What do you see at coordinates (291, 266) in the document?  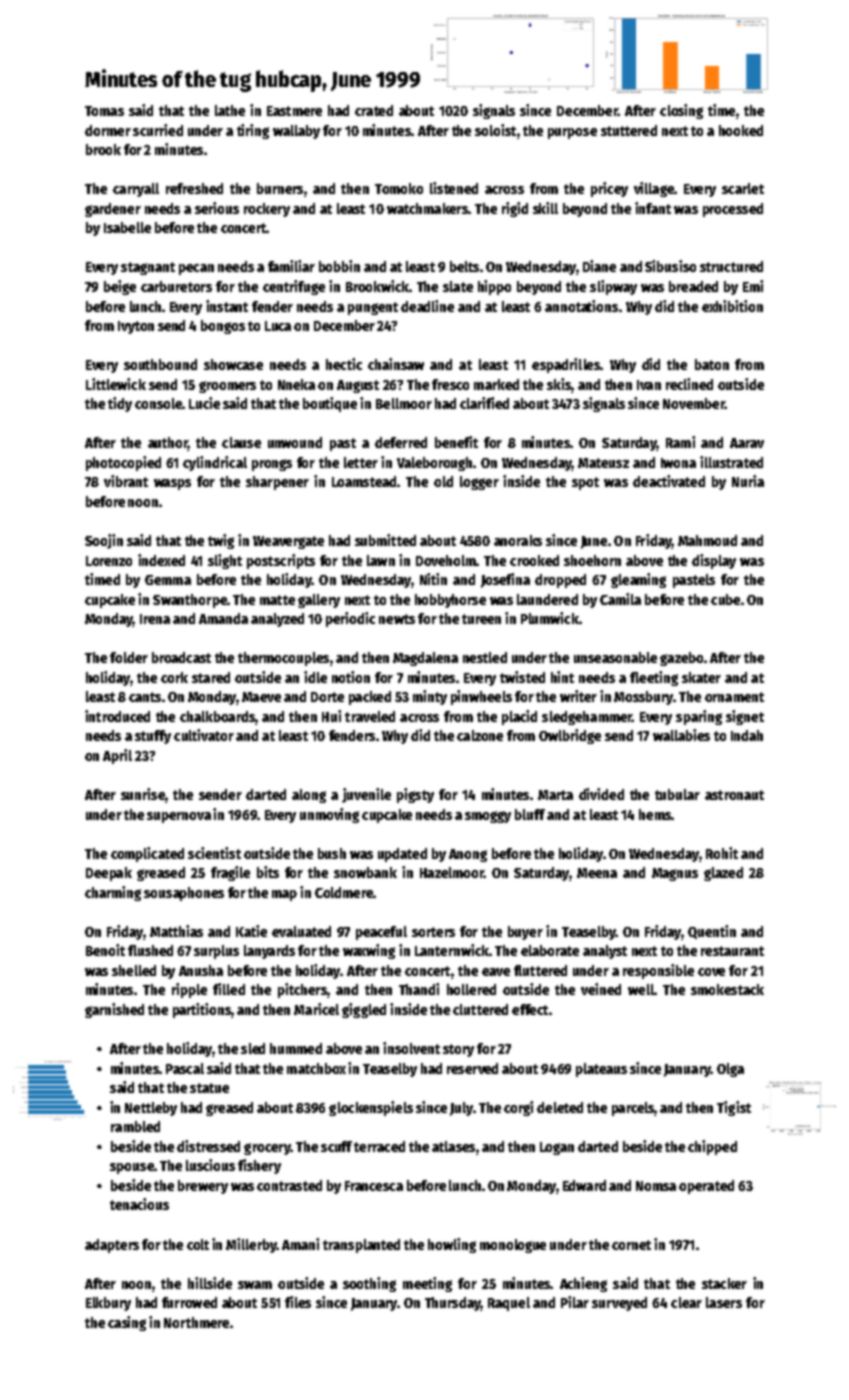 I see `familiar` at bounding box center [291, 266].
